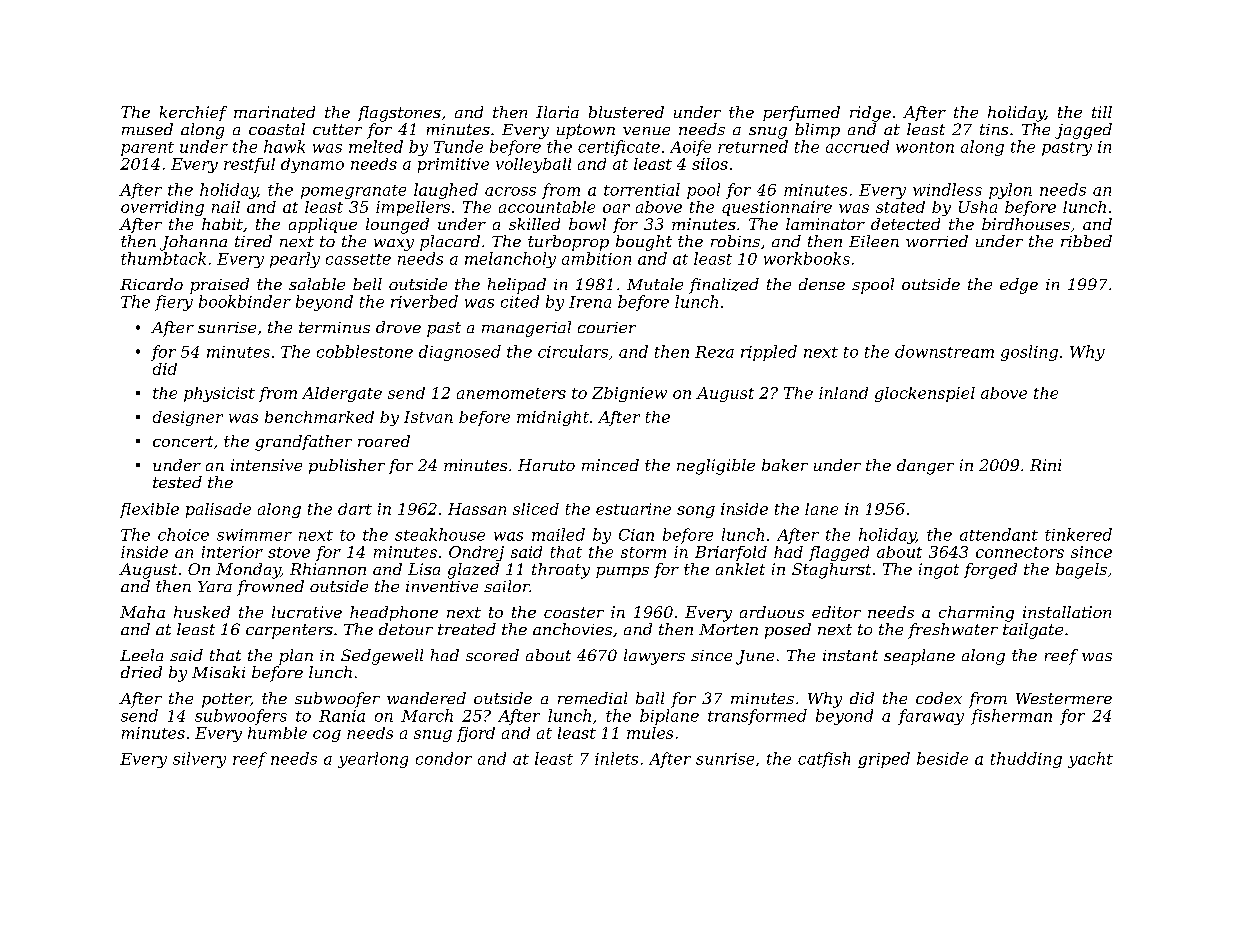 Image resolution: width=1233 pixels, height=952 pixels. What do you see at coordinates (1029, 353) in the document?
I see `gosling` at bounding box center [1029, 353].
